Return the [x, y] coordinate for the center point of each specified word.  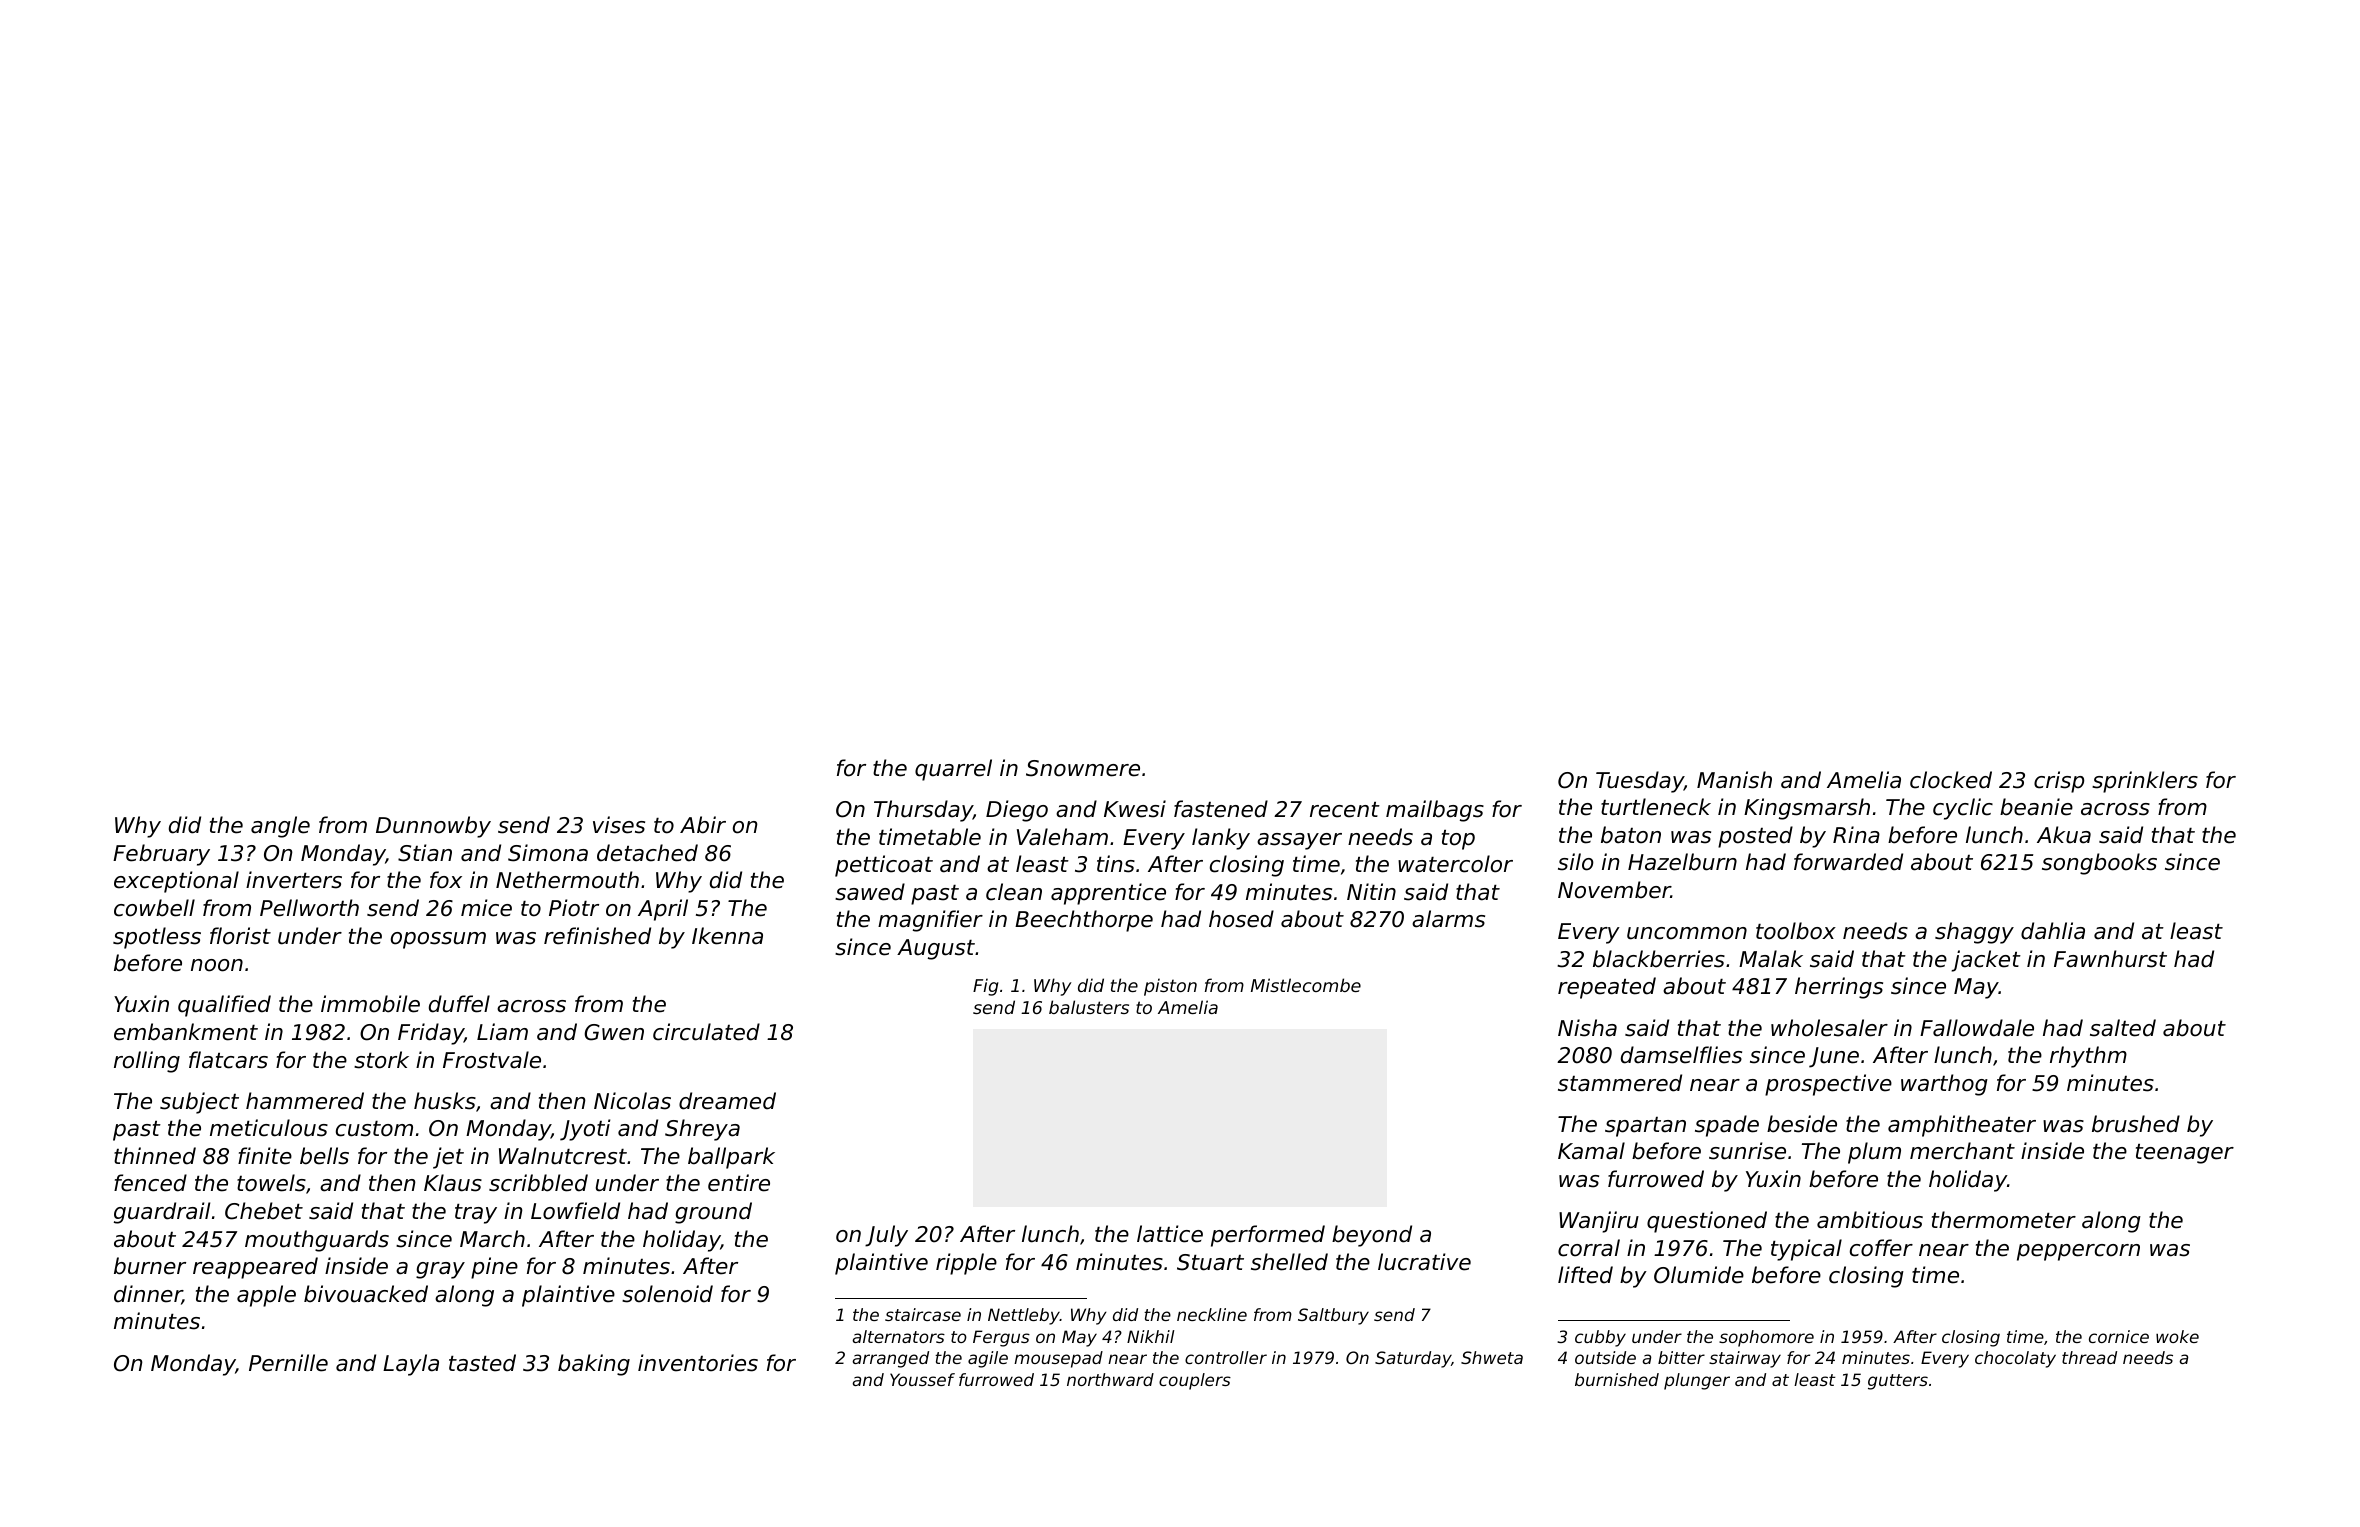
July [886, 1236]
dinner [148, 1295]
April [663, 910]
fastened [1221, 809]
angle [280, 827]
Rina [1856, 835]
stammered [1620, 1083]
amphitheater [1962, 1126]
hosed [1241, 919]
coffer [1881, 1248]
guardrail [162, 1213]
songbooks [2099, 864]
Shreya [702, 1130]
